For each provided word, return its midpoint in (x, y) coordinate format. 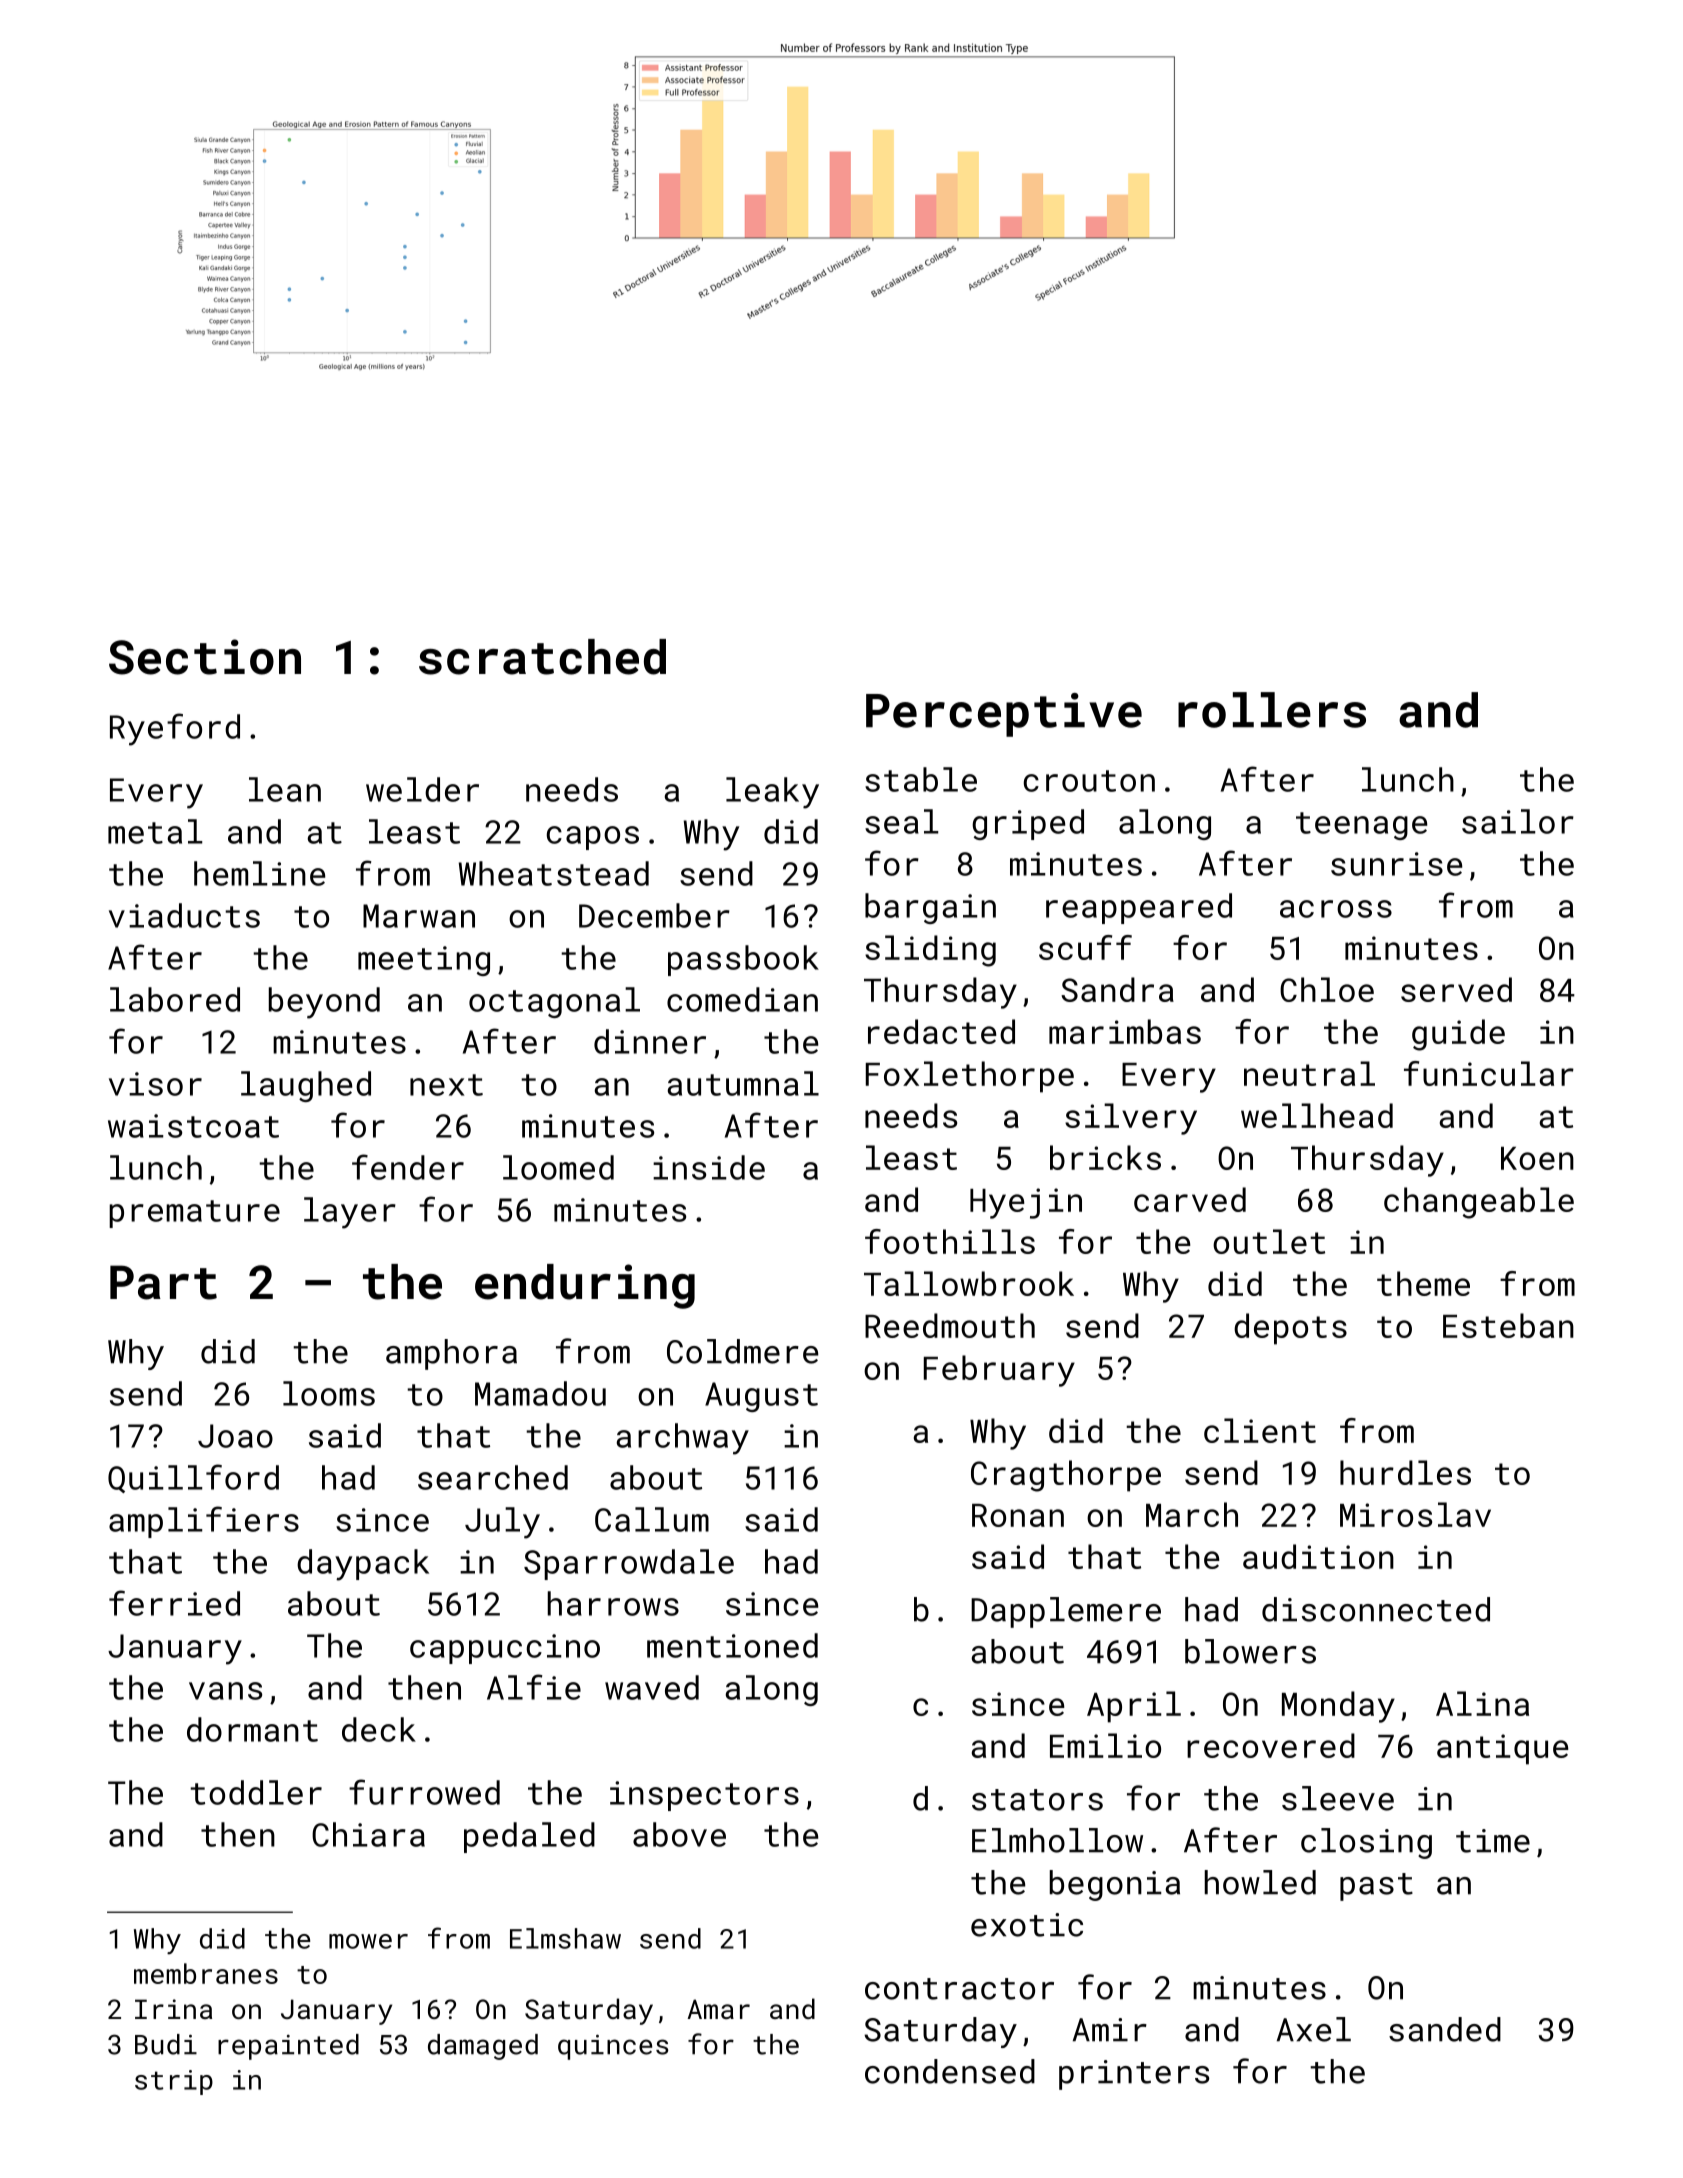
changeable (1479, 1203)
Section (205, 657)
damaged (483, 2047)
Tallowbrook (969, 1283)
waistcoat (193, 1126)
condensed (950, 2071)
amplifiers (204, 1522)
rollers (1272, 710)
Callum (652, 1519)
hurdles (1405, 1472)
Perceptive (1004, 715)
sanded (1445, 2029)
